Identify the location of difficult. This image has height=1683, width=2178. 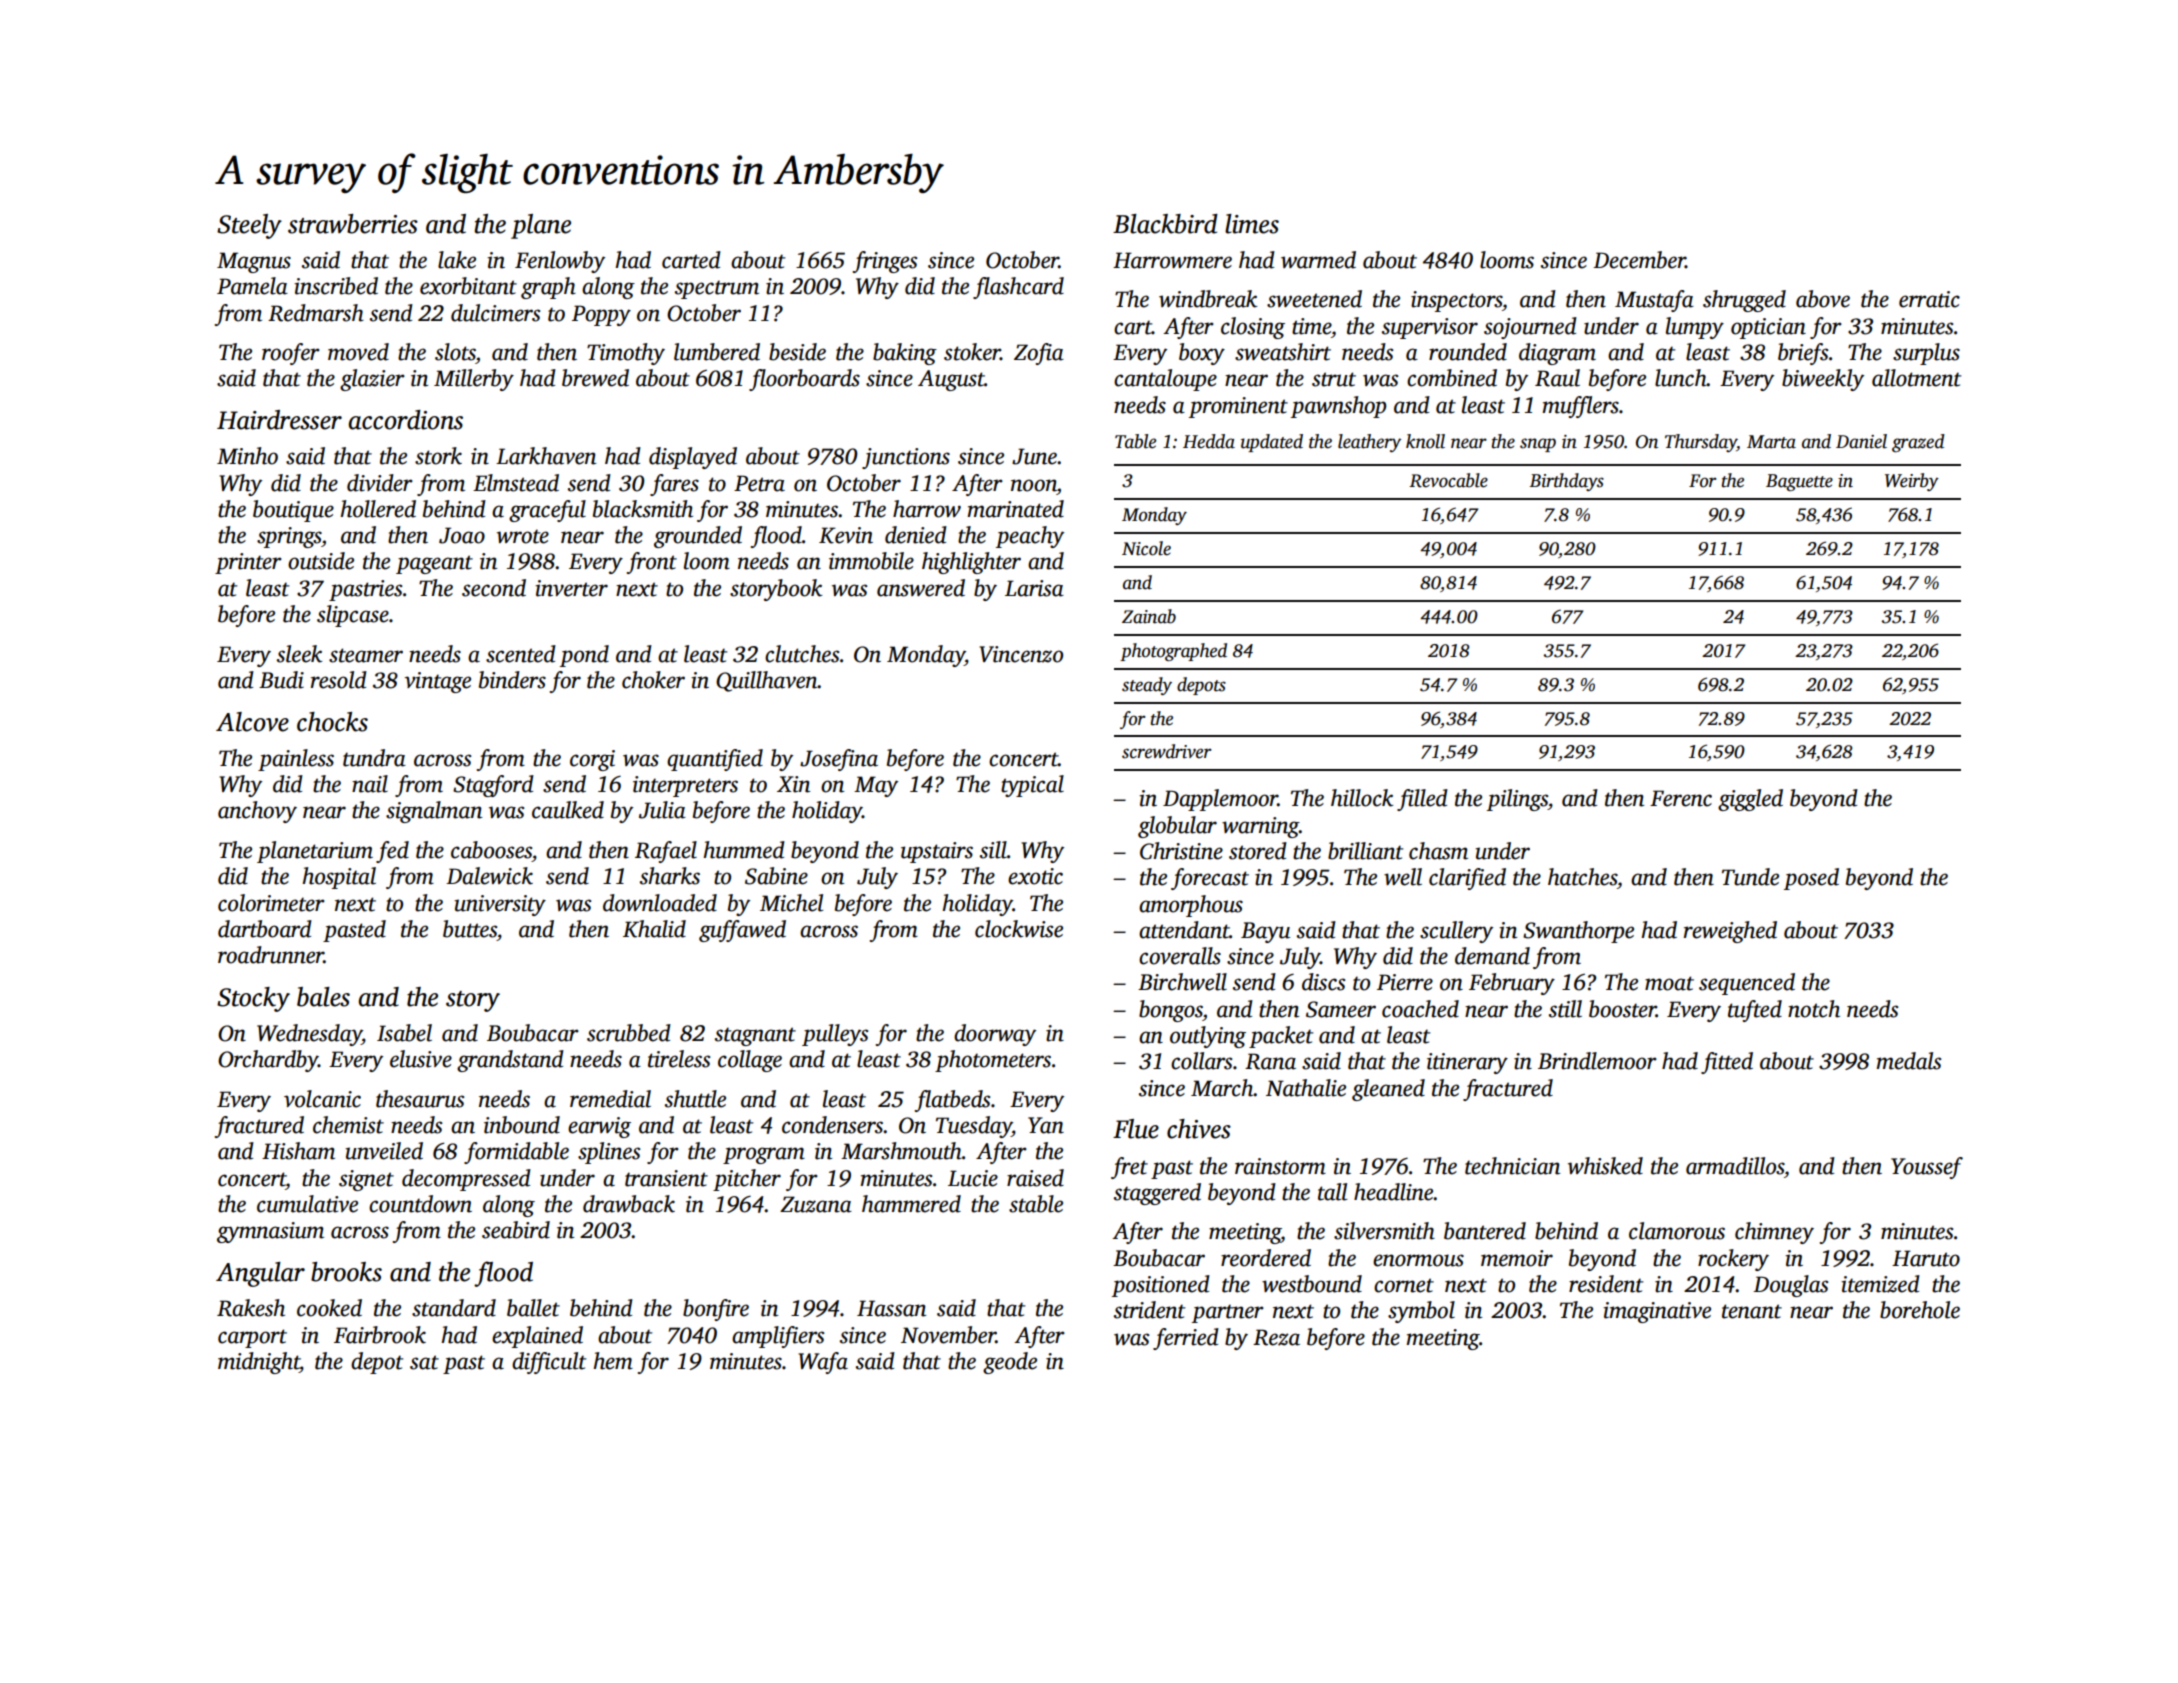
(549, 1363).
